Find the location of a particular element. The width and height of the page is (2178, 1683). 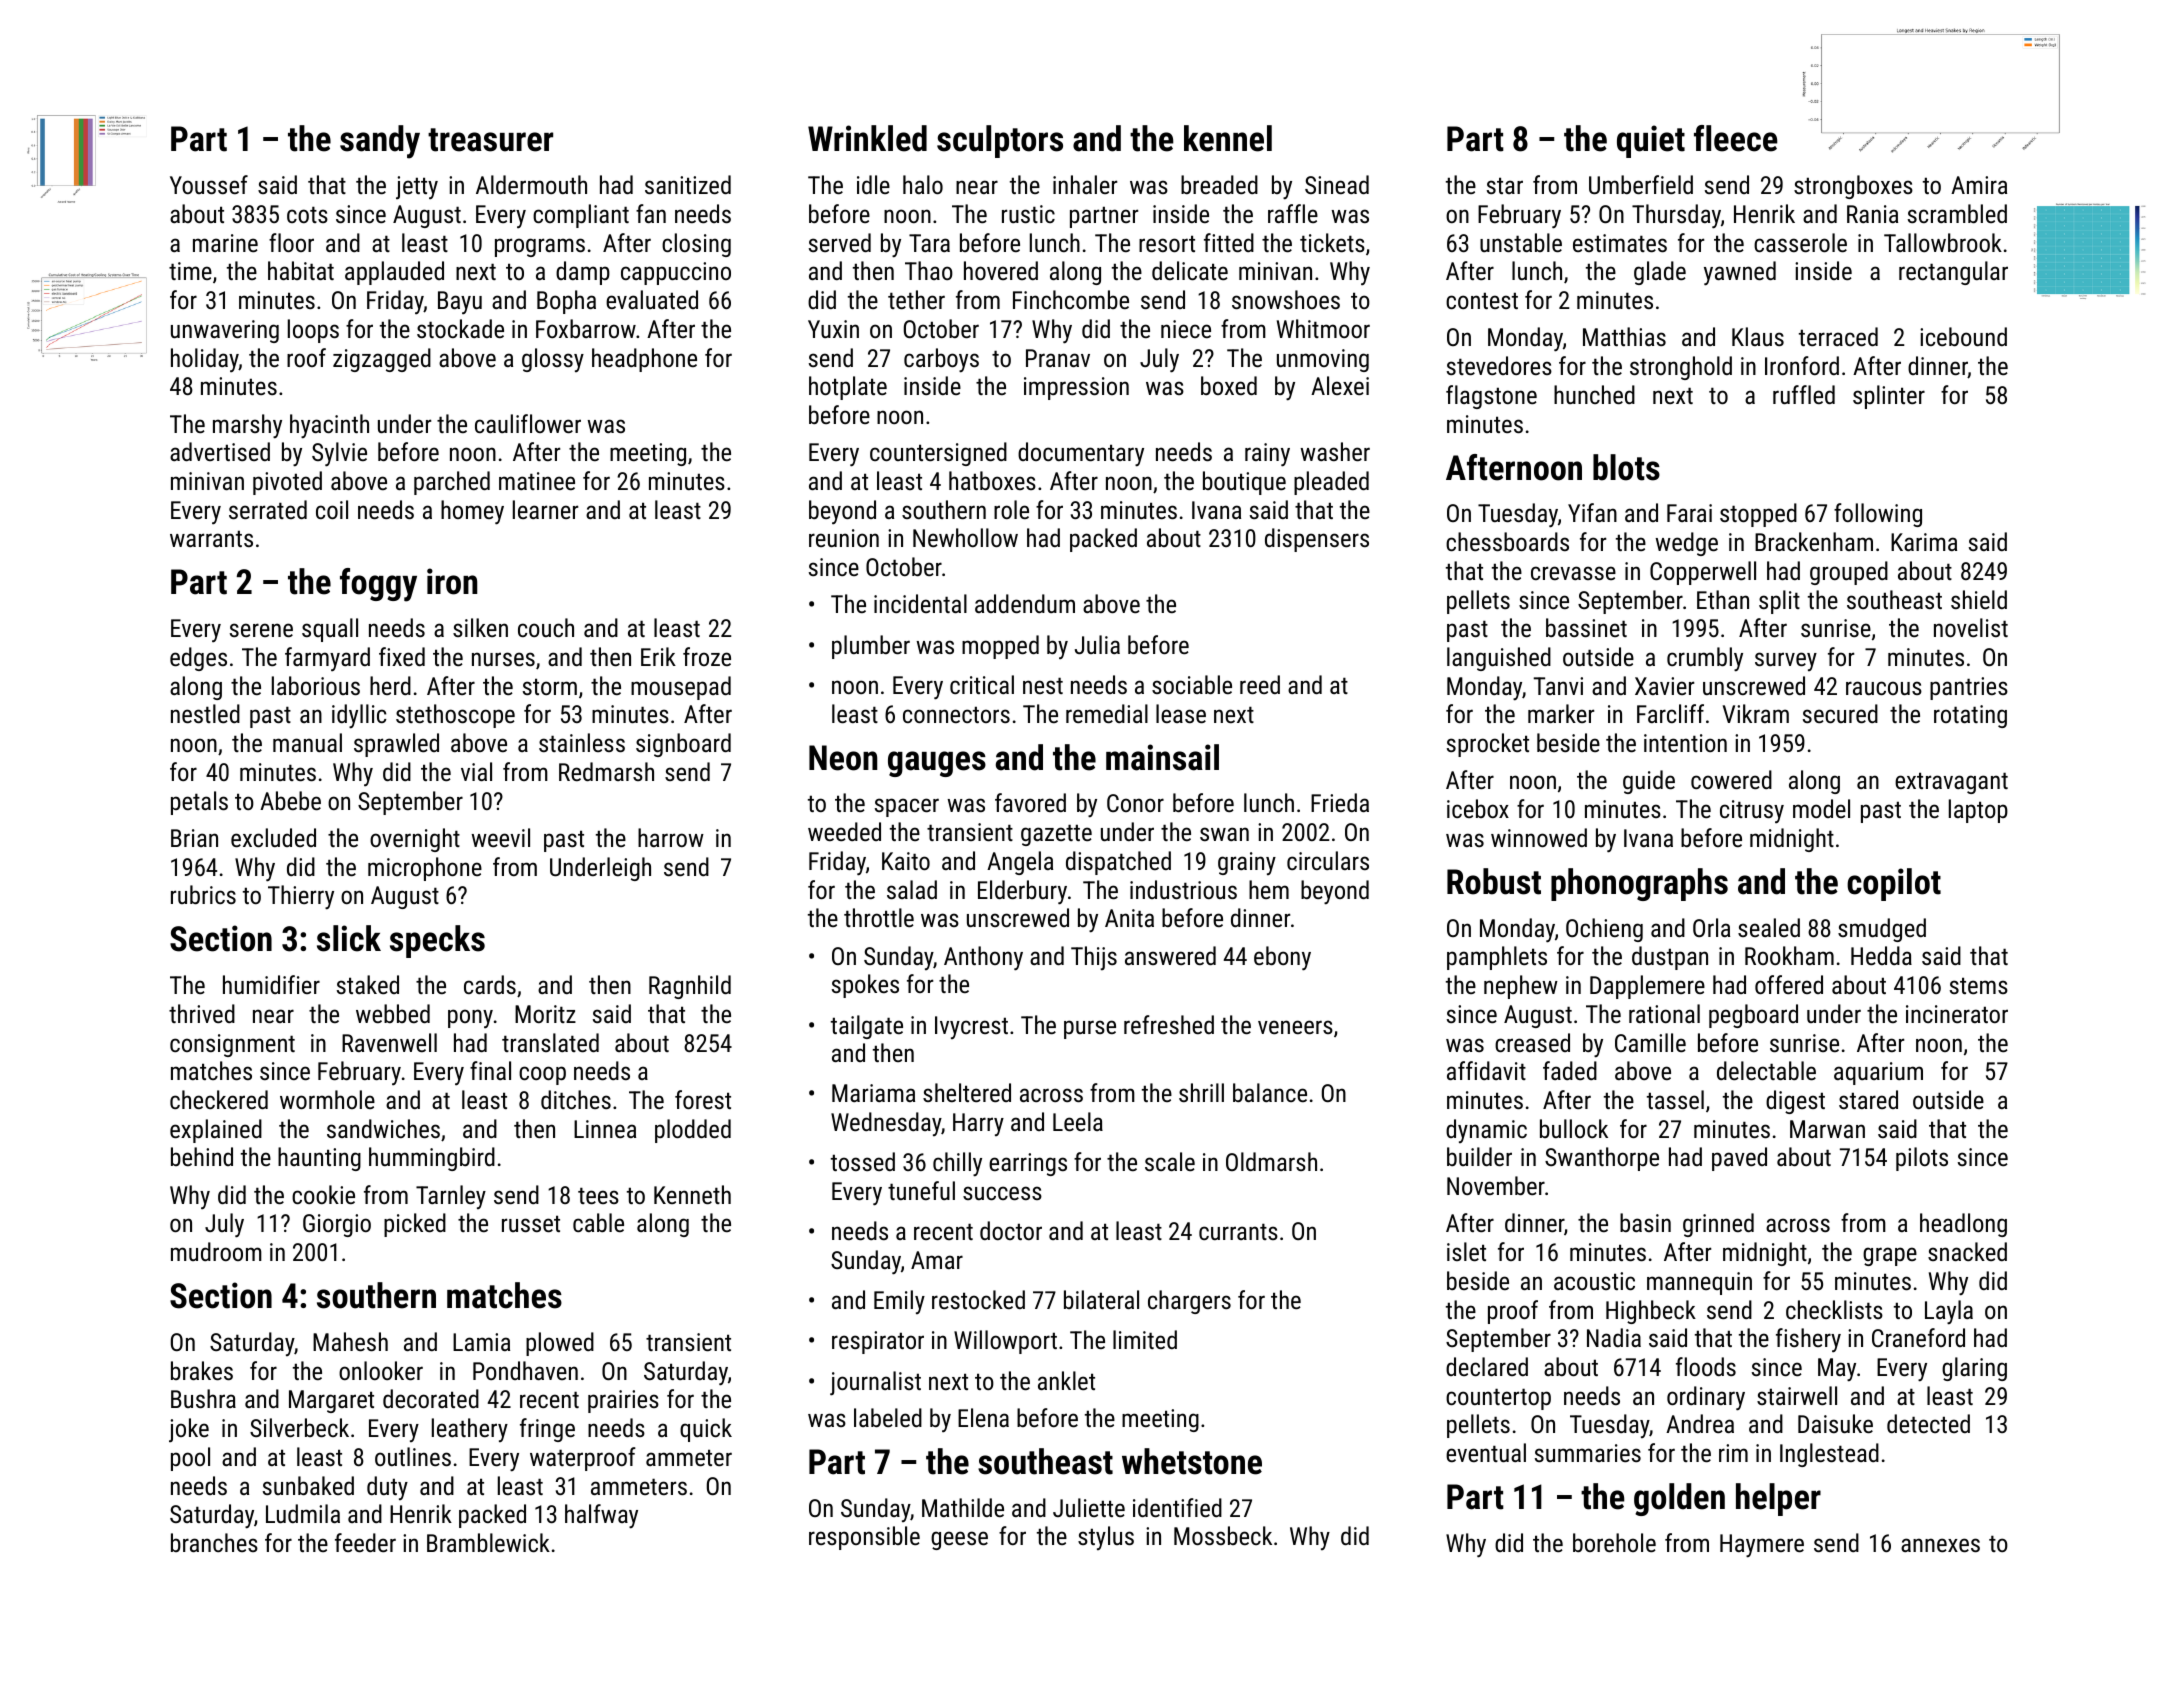

incinerator is located at coordinates (1957, 1014).
